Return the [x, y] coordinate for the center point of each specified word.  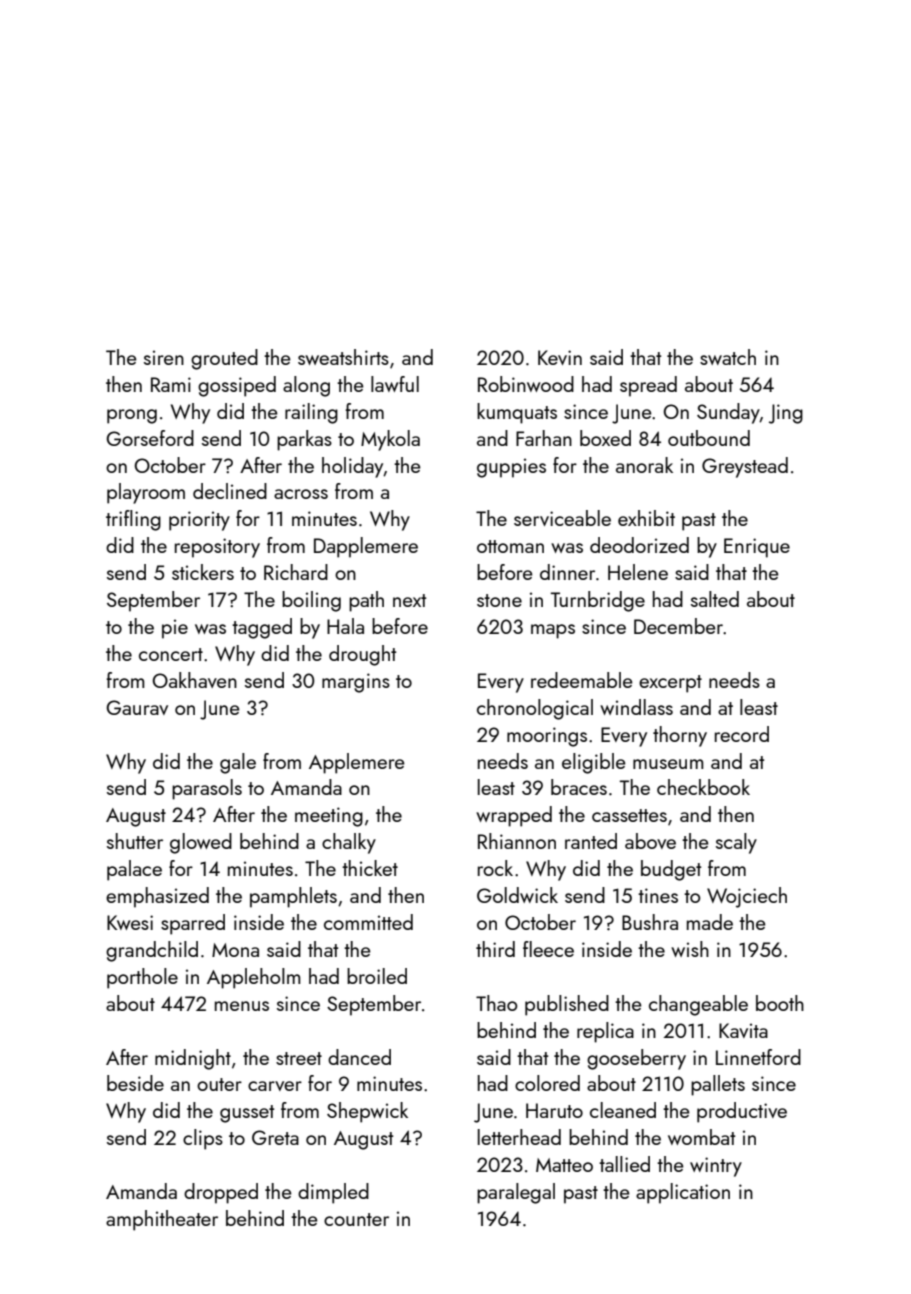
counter [356, 1219]
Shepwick [367, 1112]
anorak [644, 465]
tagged [262, 628]
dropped [221, 1193]
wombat [702, 1137]
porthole [142, 978]
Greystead [745, 467]
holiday [353, 467]
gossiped [237, 386]
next [410, 600]
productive [742, 1112]
